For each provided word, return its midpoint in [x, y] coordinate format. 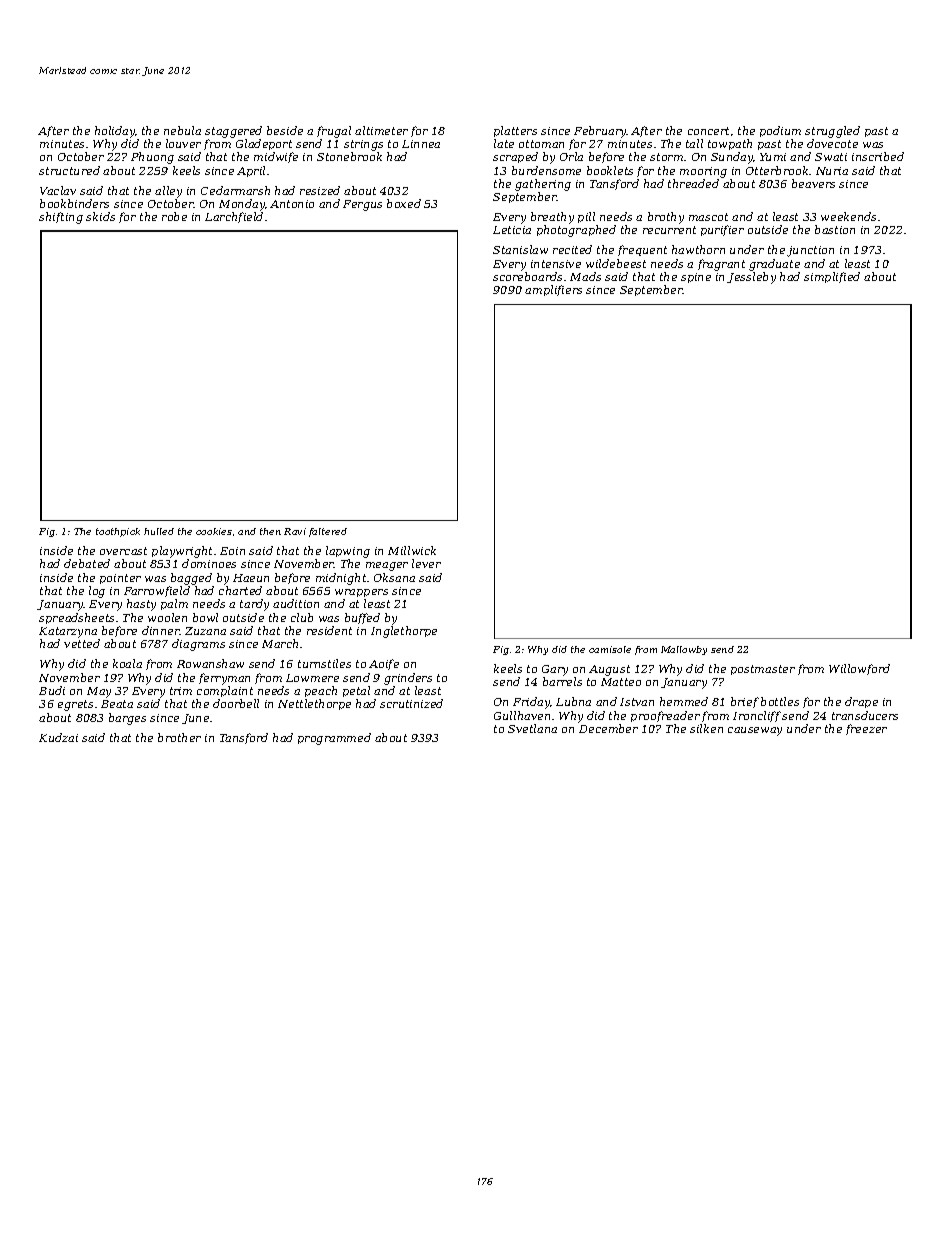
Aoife [384, 664]
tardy [254, 605]
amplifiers [553, 290]
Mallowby [684, 650]
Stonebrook [349, 156]
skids [100, 216]
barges [127, 719]
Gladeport [264, 144]
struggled [832, 132]
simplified [832, 277]
